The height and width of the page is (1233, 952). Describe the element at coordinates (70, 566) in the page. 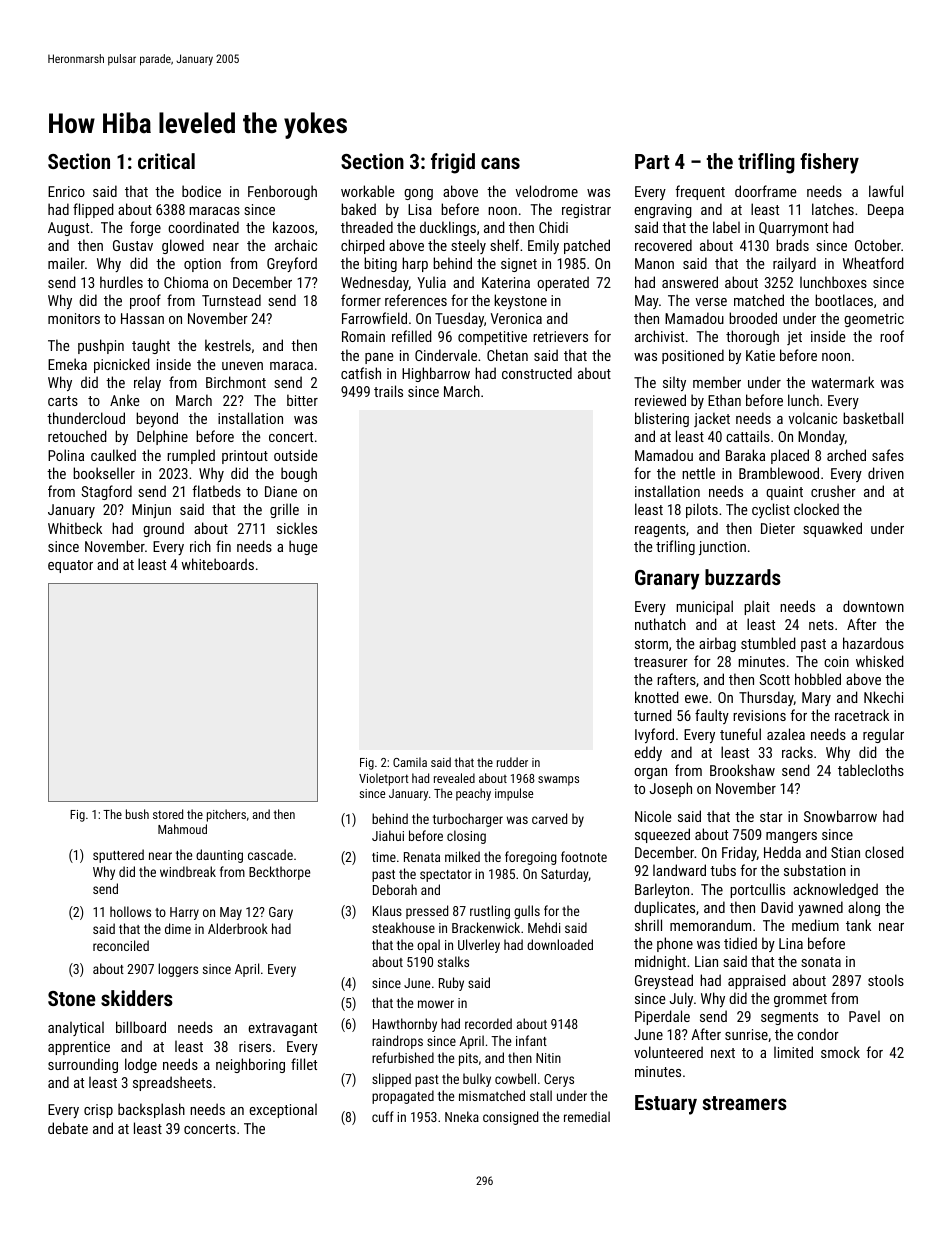

I see `equator` at that location.
